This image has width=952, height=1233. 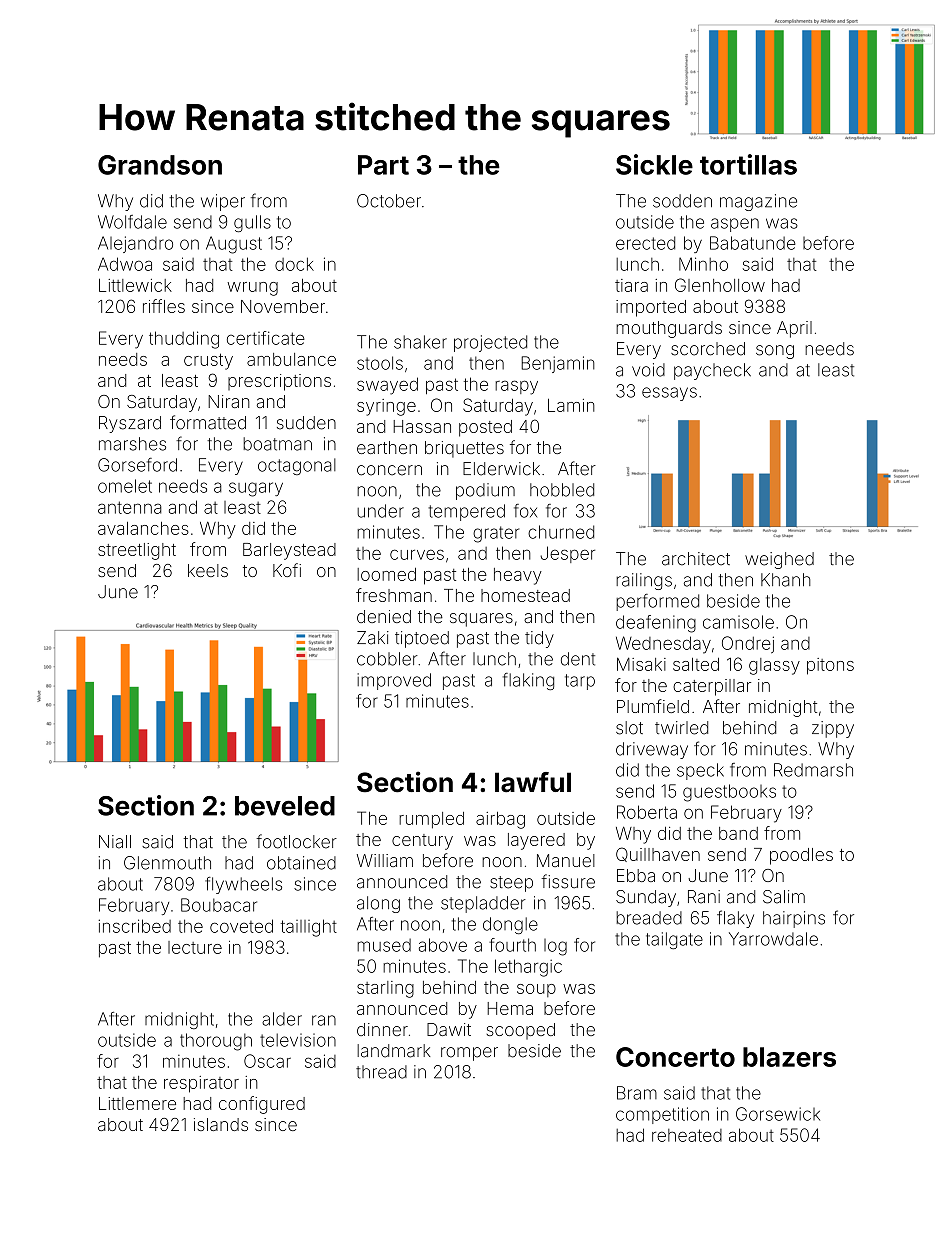 What do you see at coordinates (221, 1124) in the image?
I see `islands` at bounding box center [221, 1124].
